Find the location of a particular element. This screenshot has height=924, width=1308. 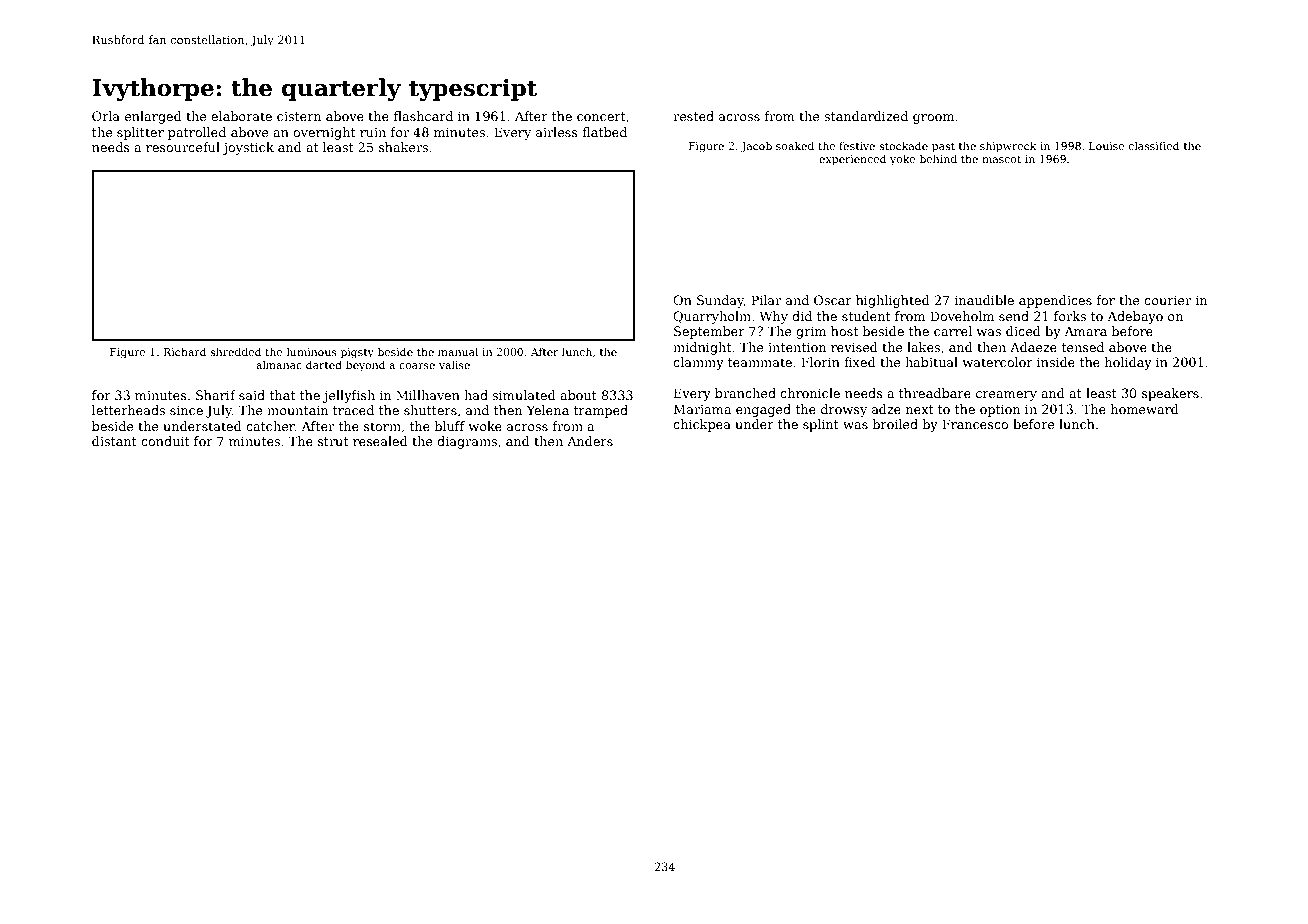

flashcard is located at coordinates (423, 116).
